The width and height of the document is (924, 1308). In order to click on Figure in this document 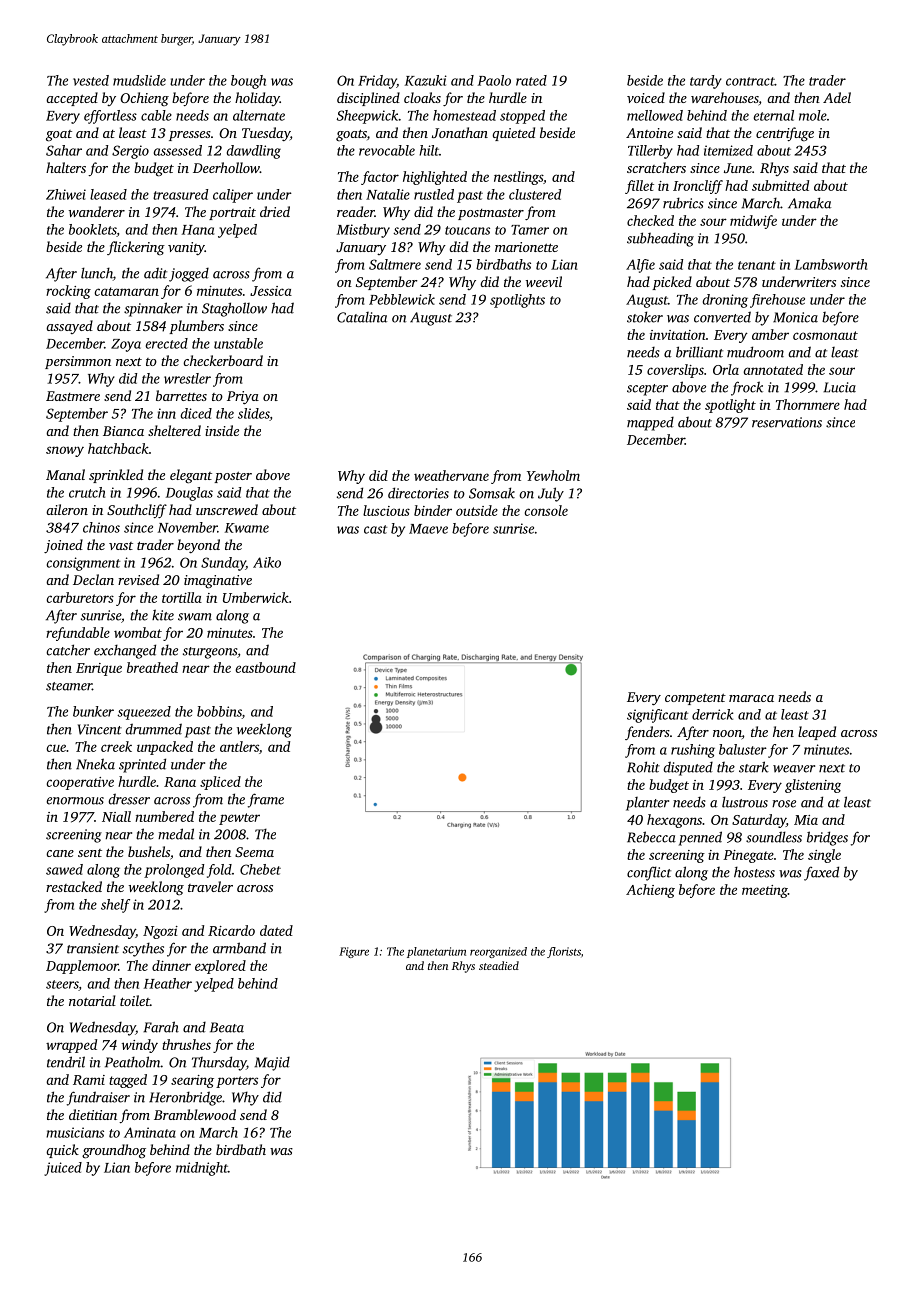, I will do `click(354, 952)`.
